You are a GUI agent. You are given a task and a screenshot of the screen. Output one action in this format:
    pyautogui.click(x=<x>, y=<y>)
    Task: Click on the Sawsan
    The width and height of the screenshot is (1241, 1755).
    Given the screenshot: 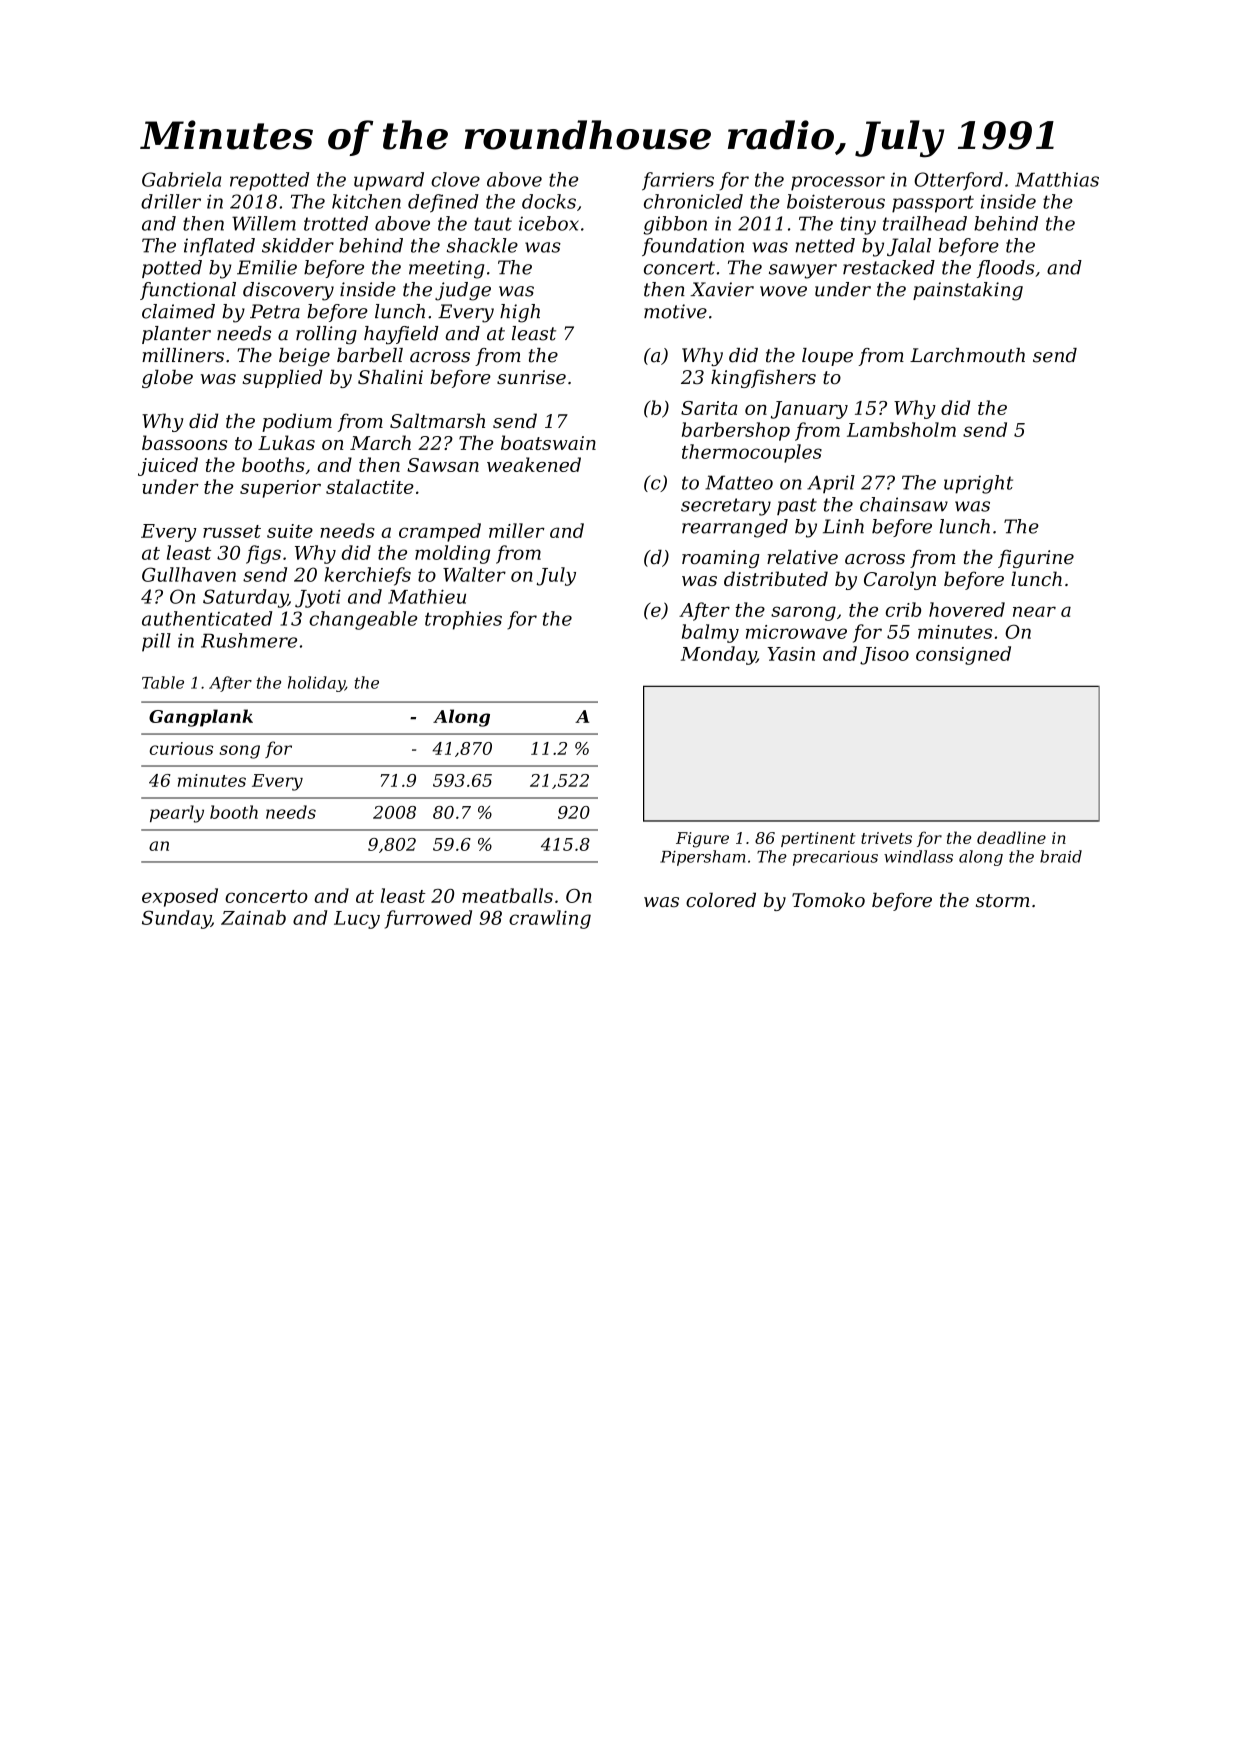 What is the action you would take?
    pyautogui.click(x=443, y=465)
